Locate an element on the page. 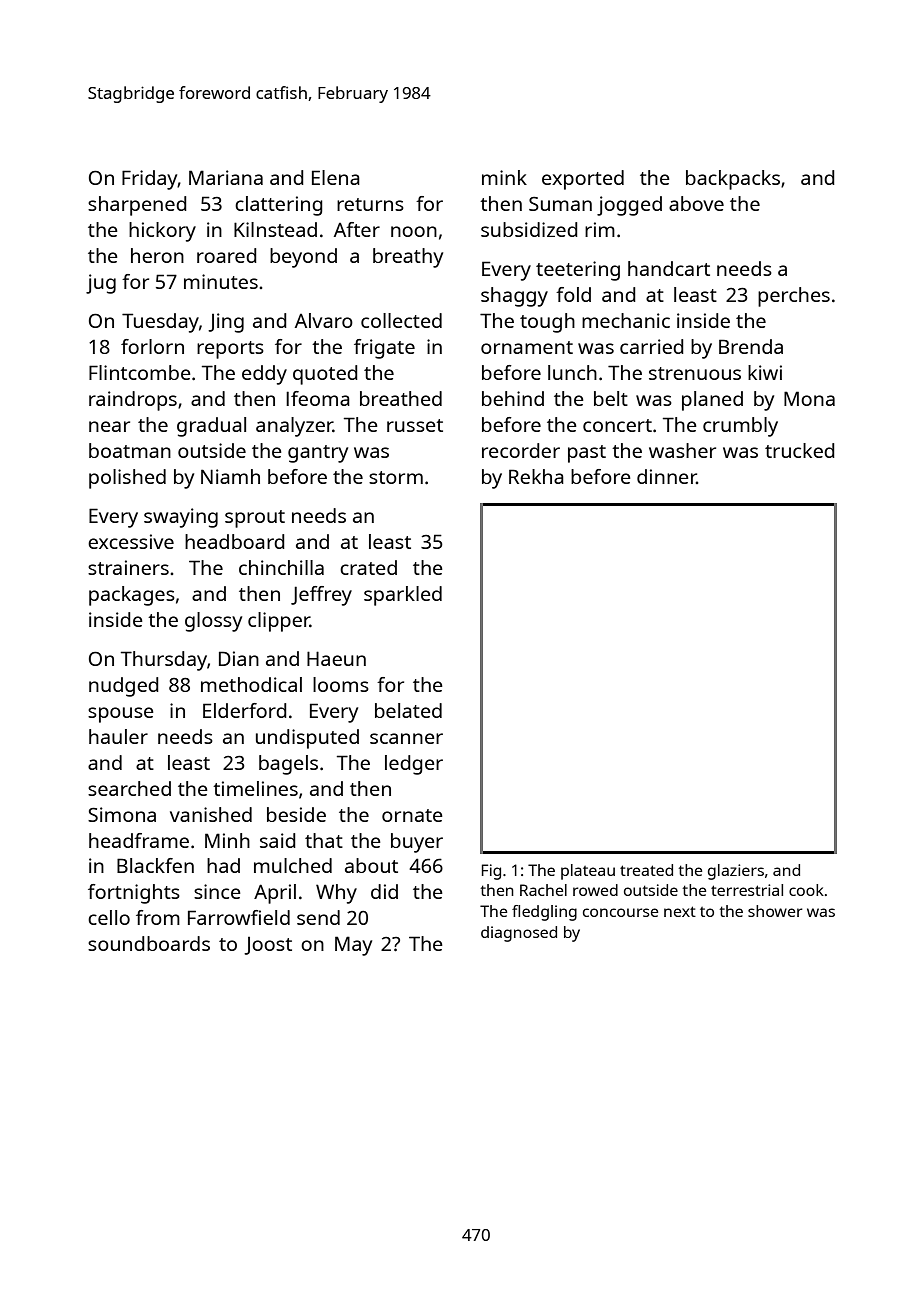  ornate is located at coordinates (412, 815).
